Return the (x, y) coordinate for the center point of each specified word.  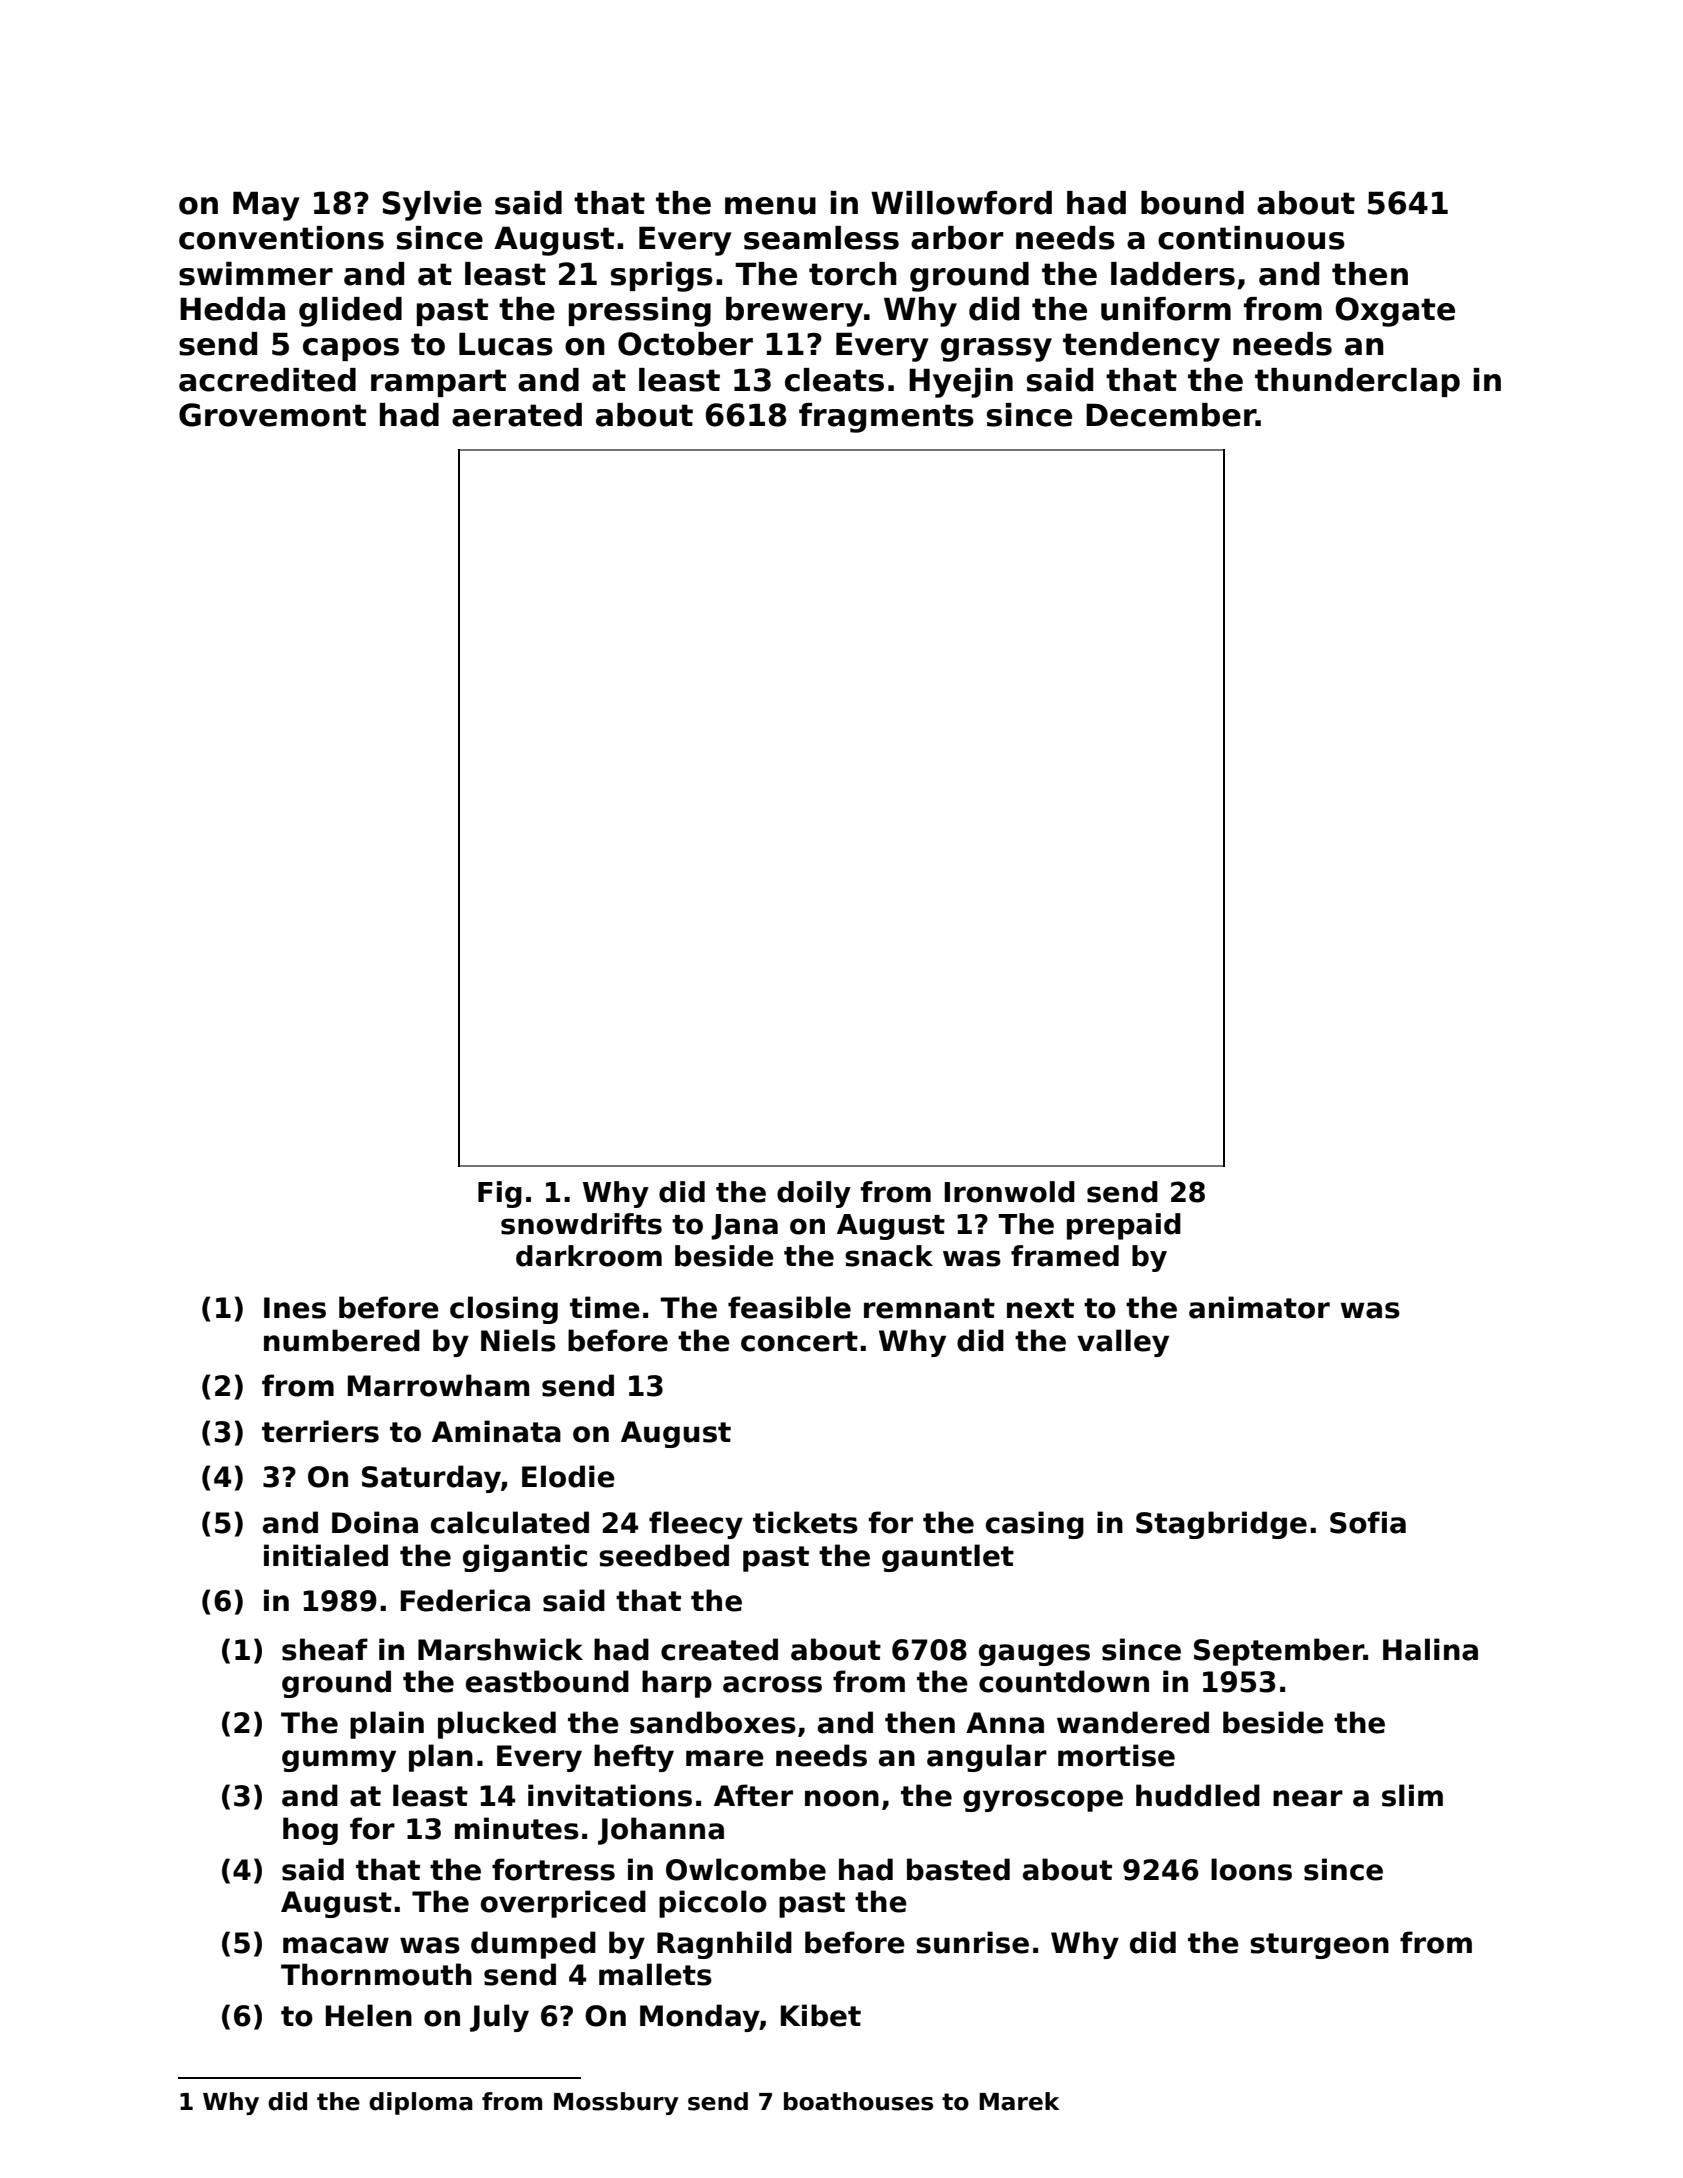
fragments (886, 418)
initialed (326, 1555)
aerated (517, 415)
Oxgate (1395, 312)
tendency (1141, 347)
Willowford (961, 203)
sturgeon (1319, 1946)
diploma (421, 2103)
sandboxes (713, 1722)
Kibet (821, 2015)
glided (350, 312)
